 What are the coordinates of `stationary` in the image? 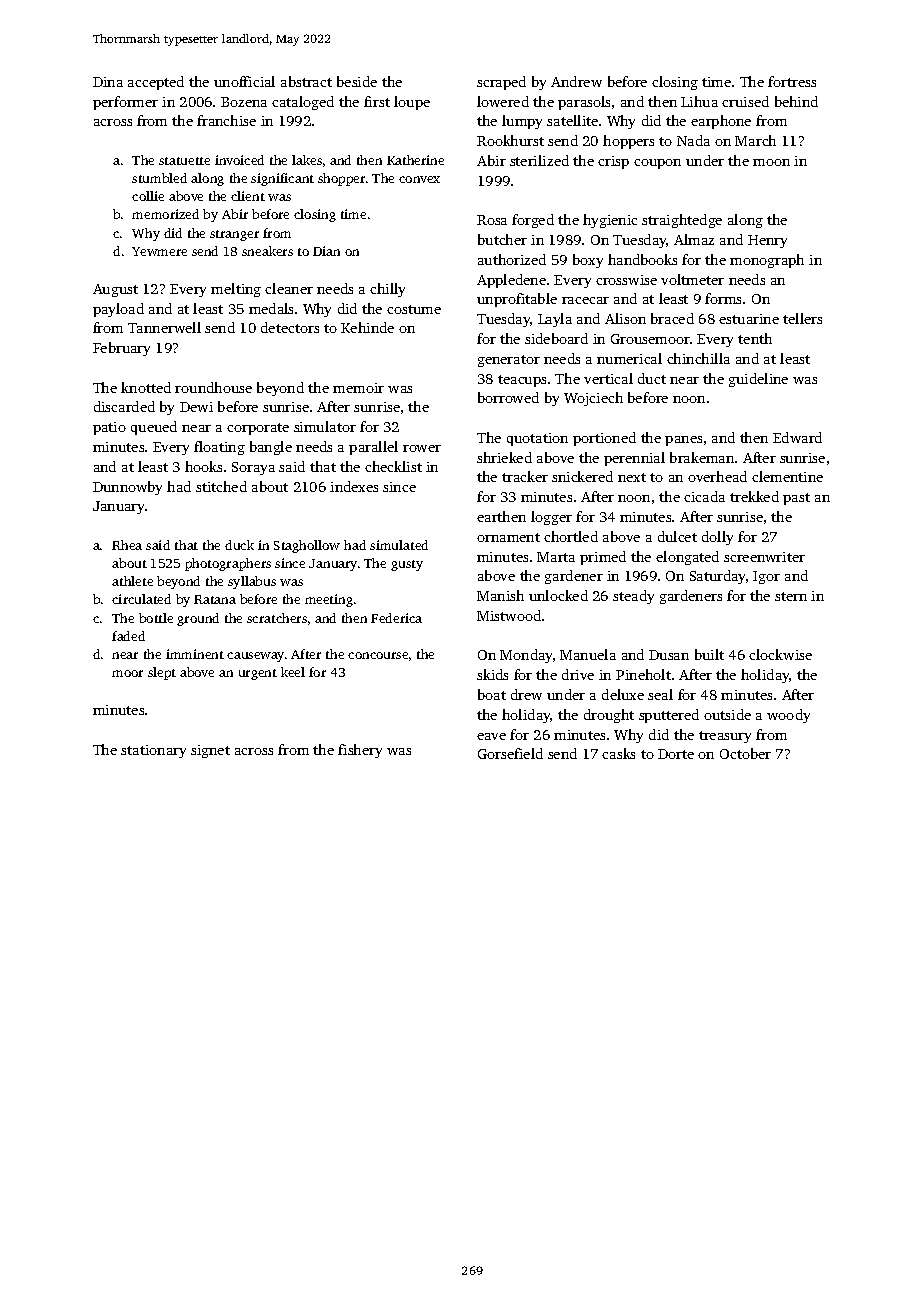 It's located at (153, 751).
